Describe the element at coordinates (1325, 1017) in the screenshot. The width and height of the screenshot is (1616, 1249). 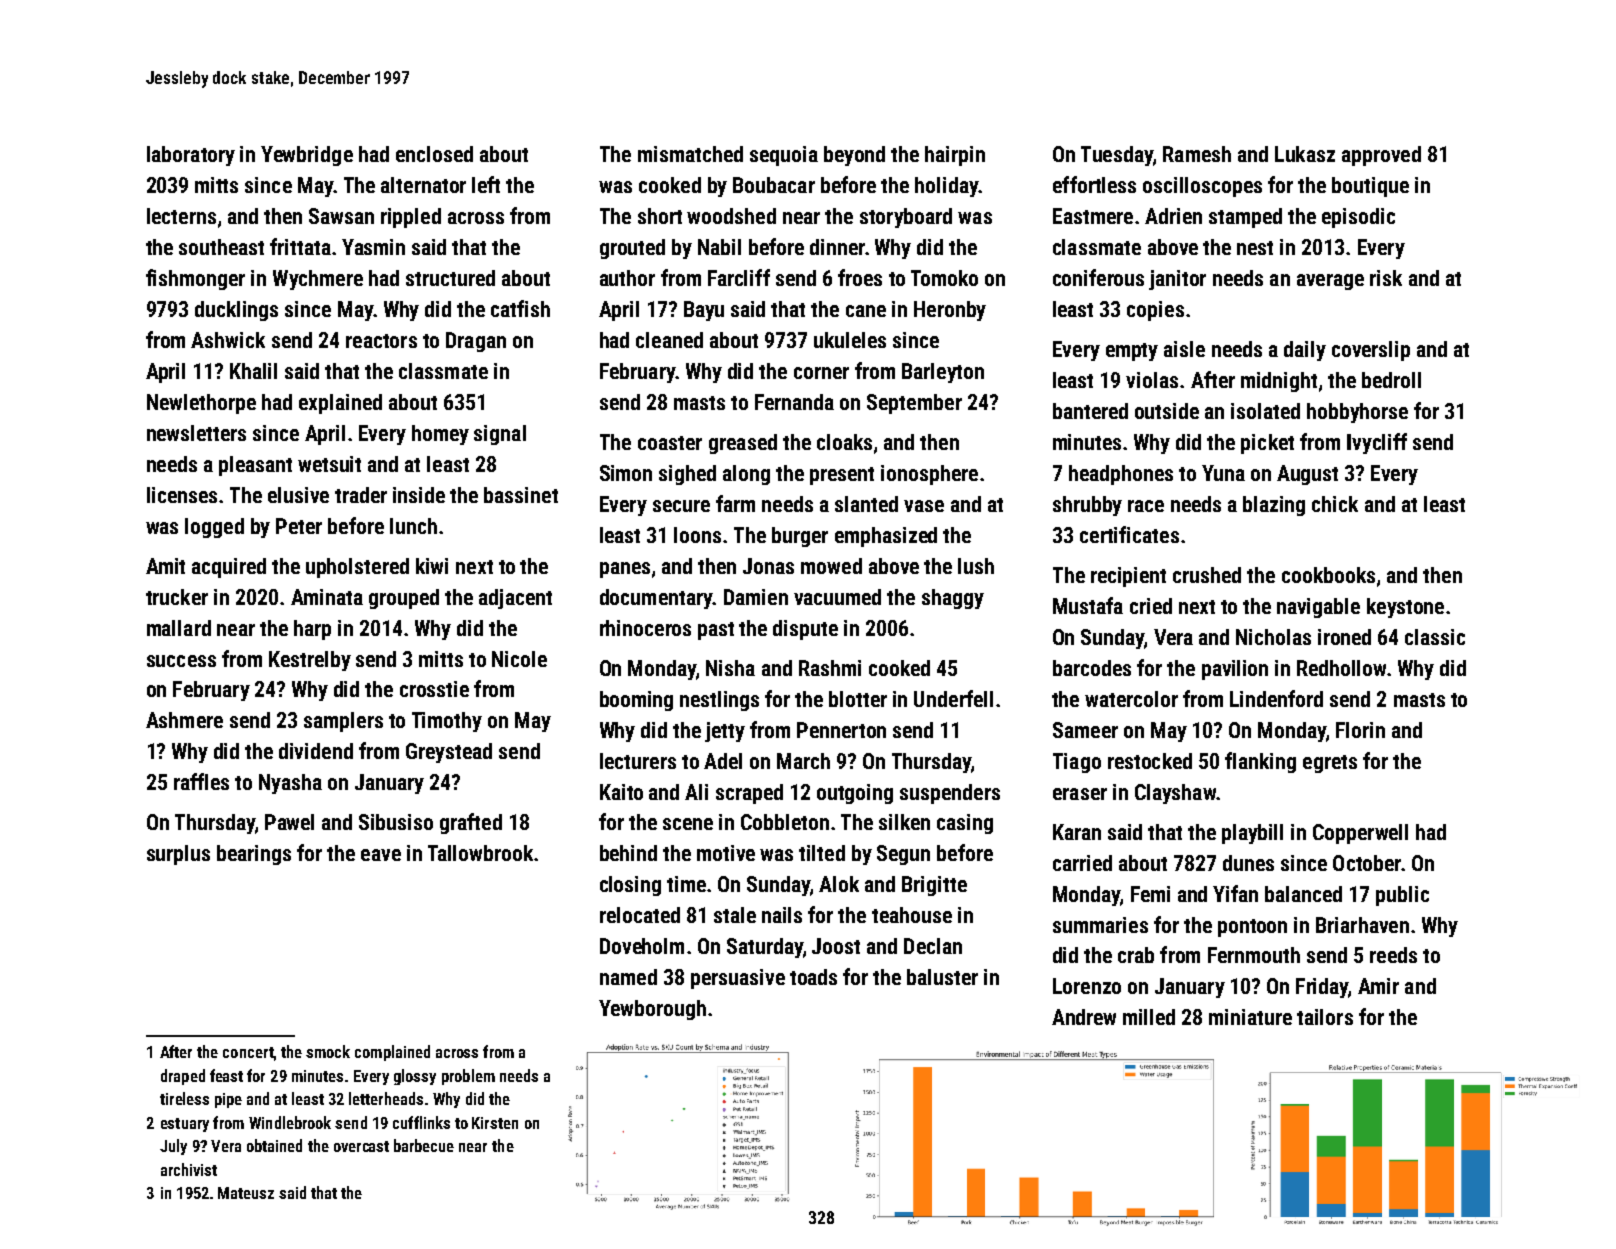
I see `tailors` at that location.
